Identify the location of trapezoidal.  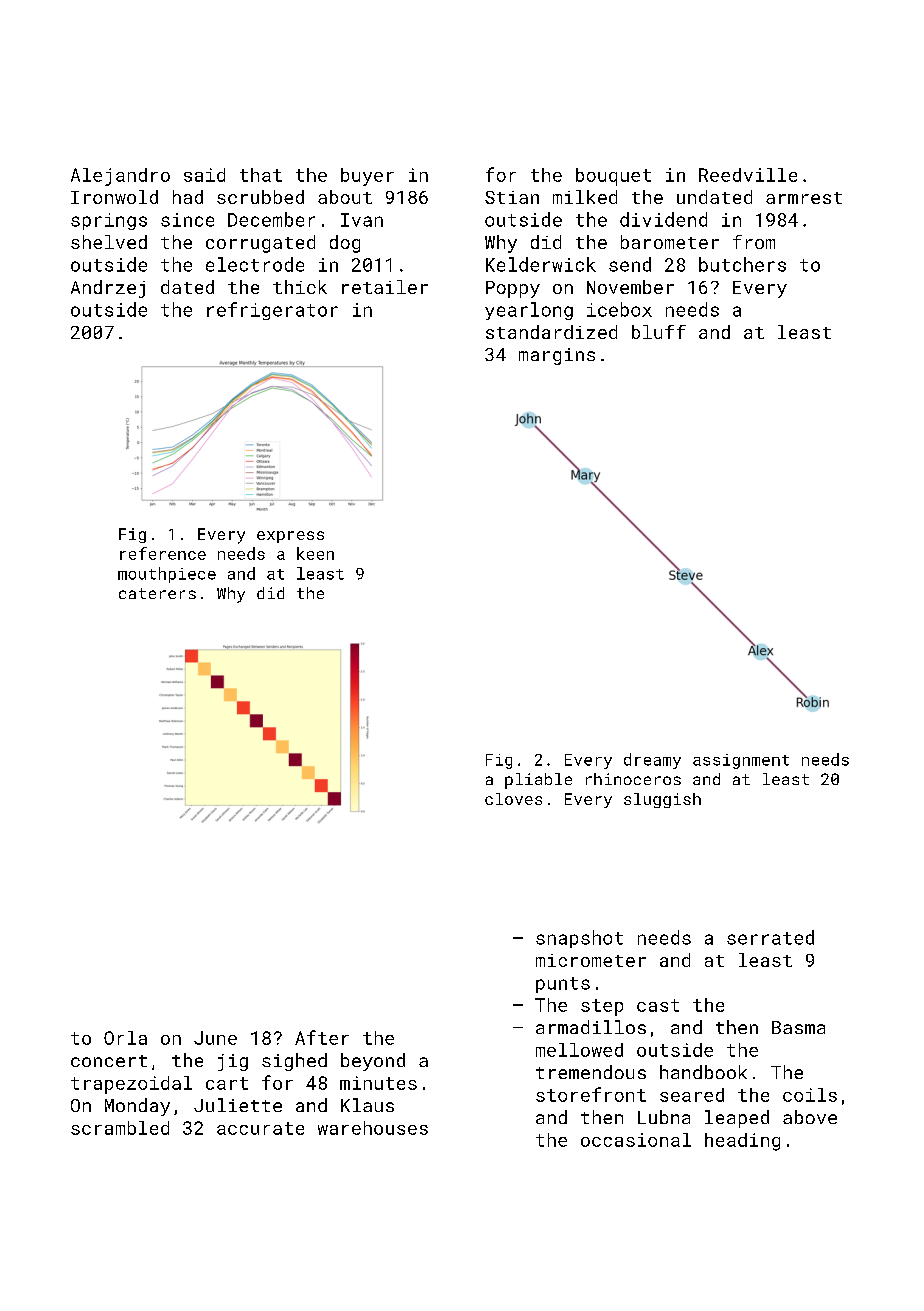
(131, 1085).
